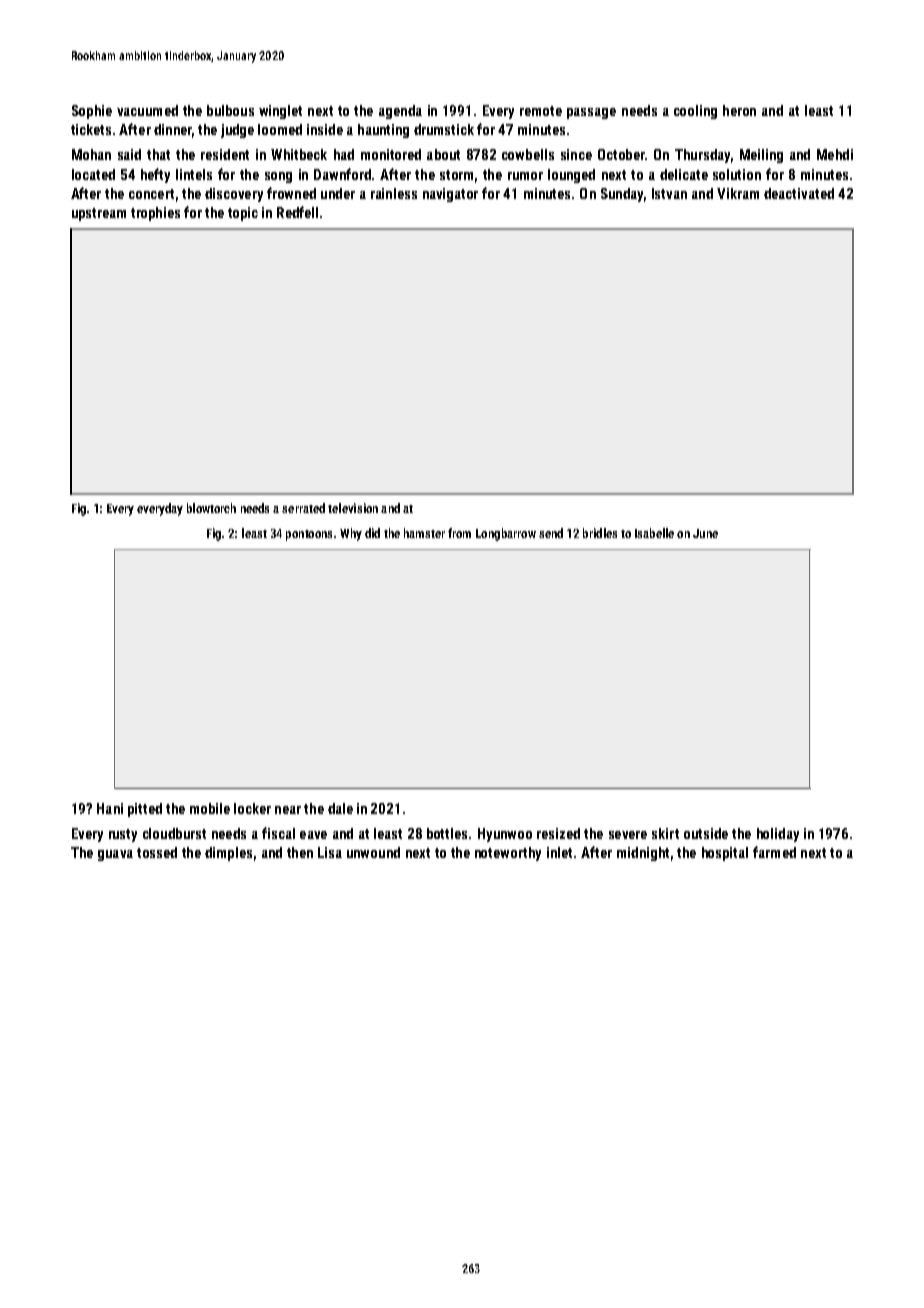 The height and width of the page is (1308, 924). What do you see at coordinates (252, 808) in the page?
I see `locker` at bounding box center [252, 808].
